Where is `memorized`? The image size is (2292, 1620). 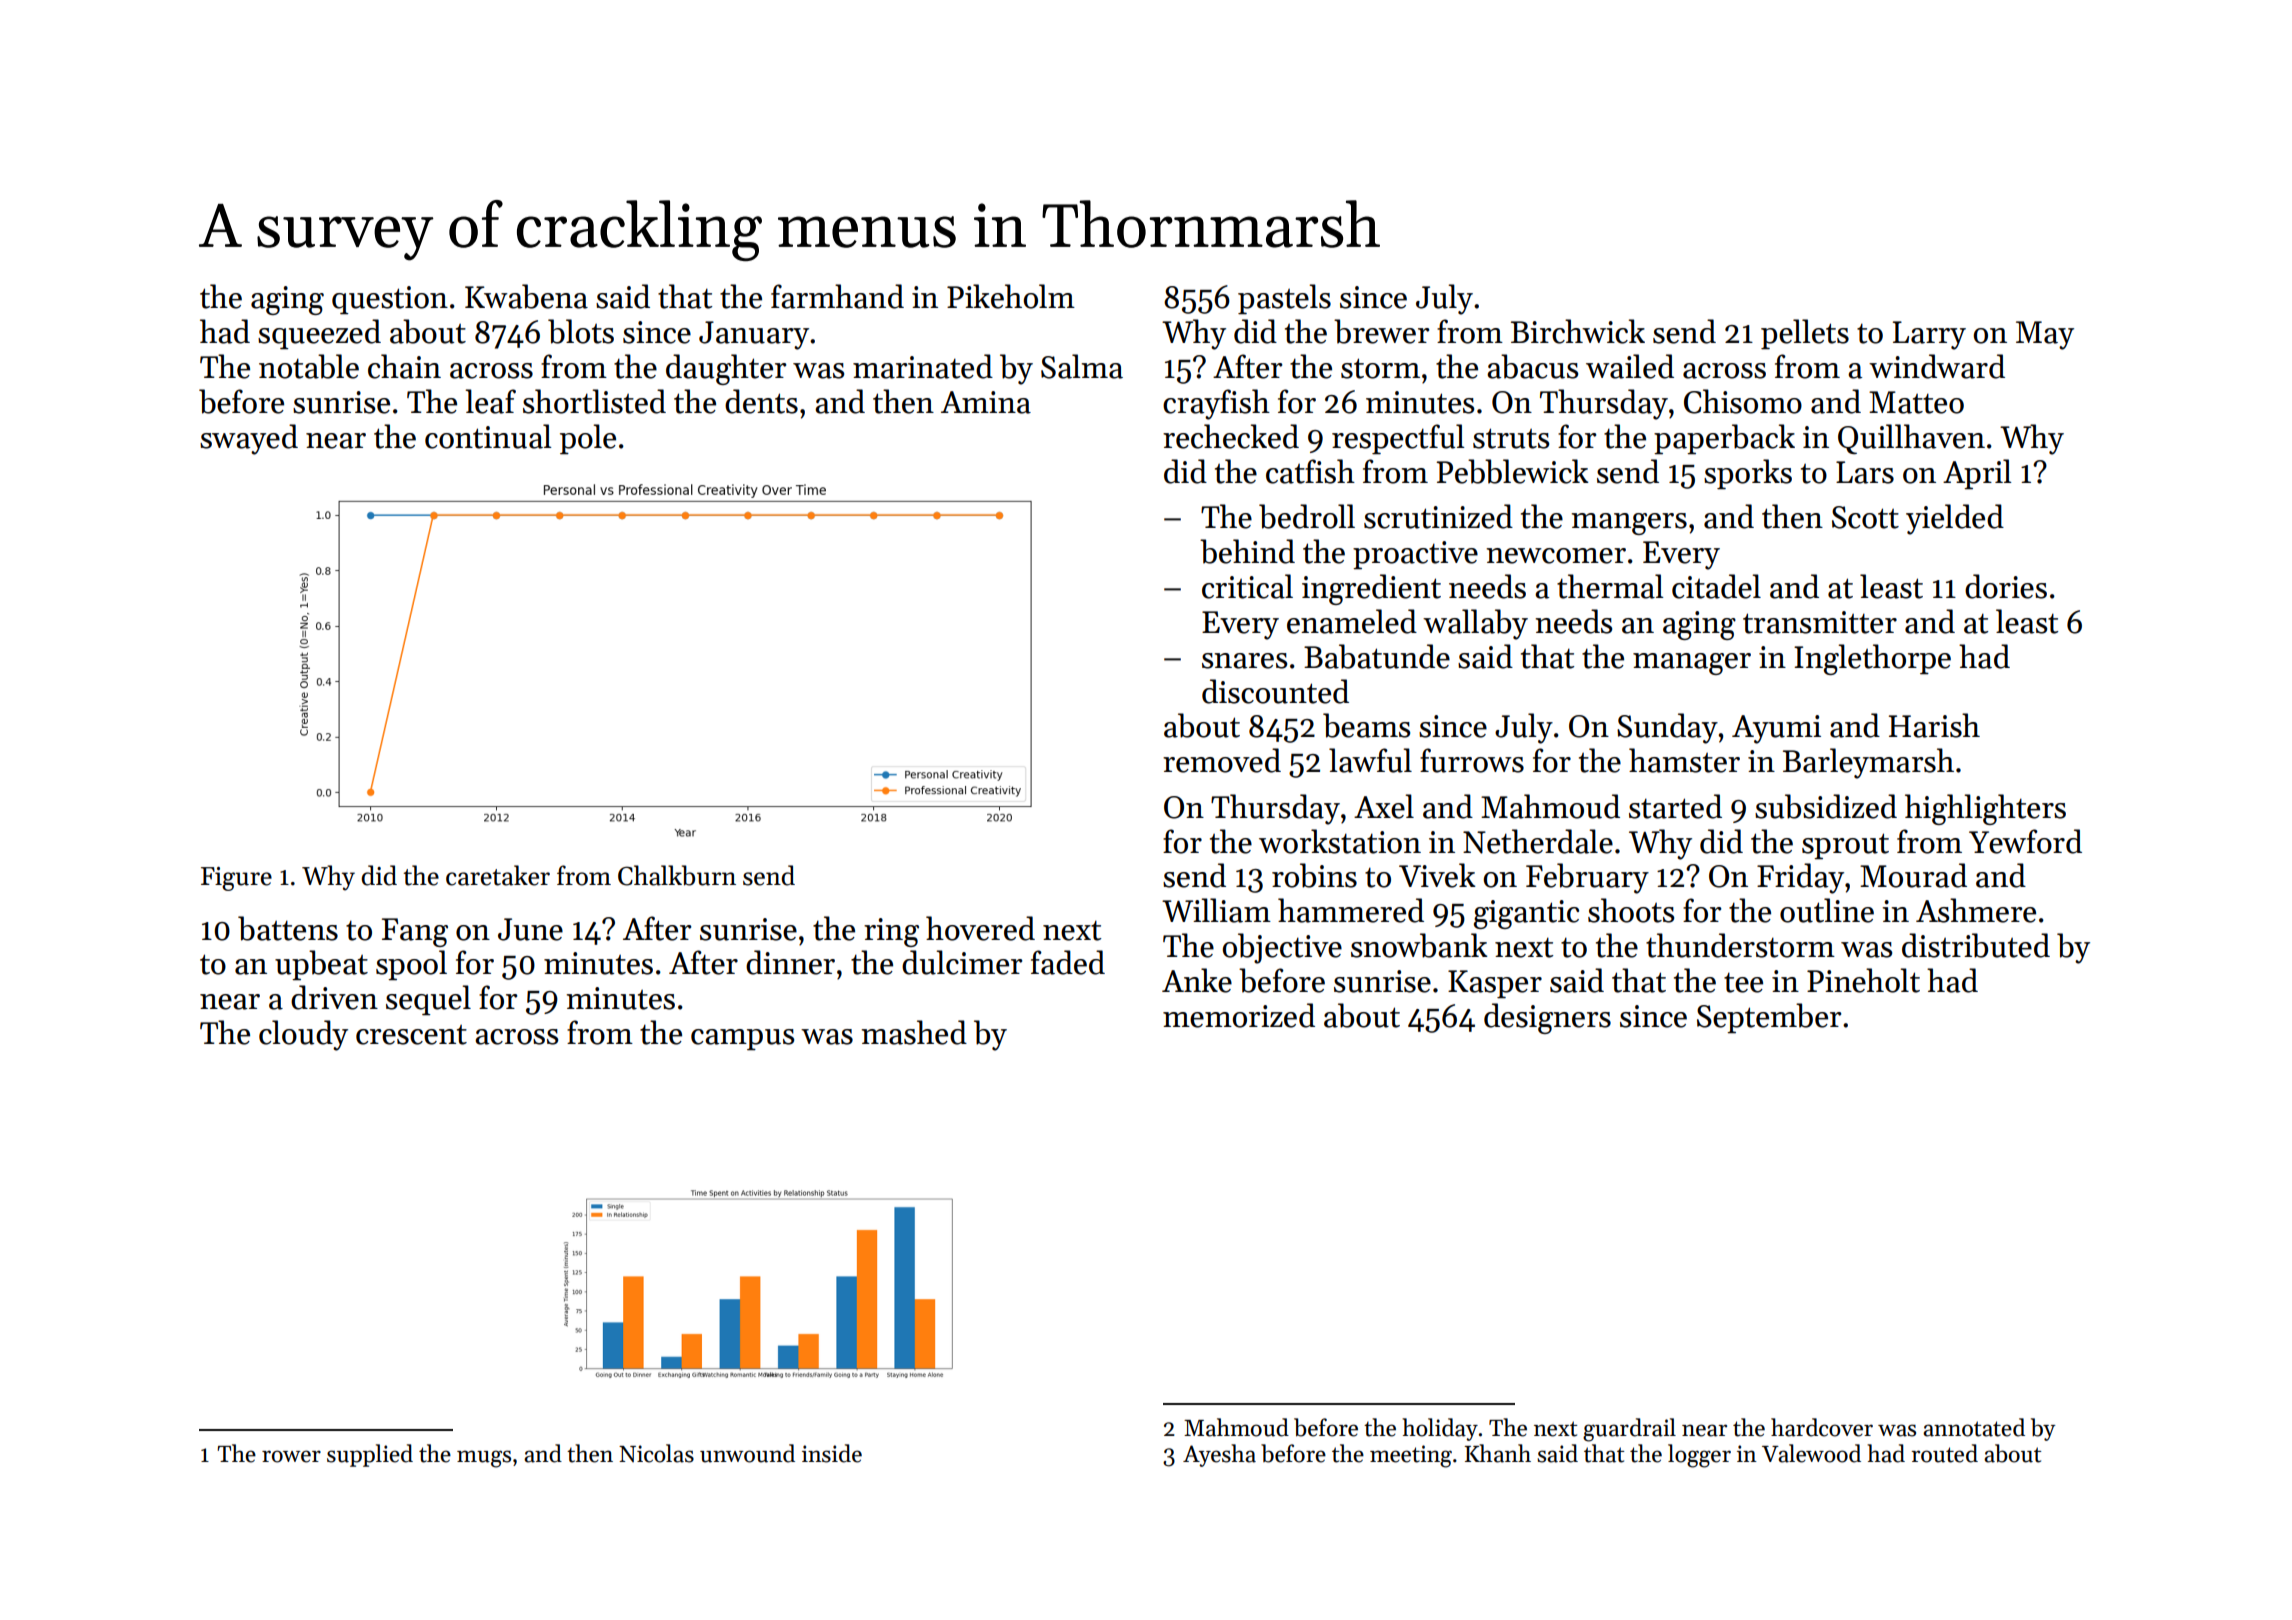
memorized is located at coordinates (1239, 1015).
